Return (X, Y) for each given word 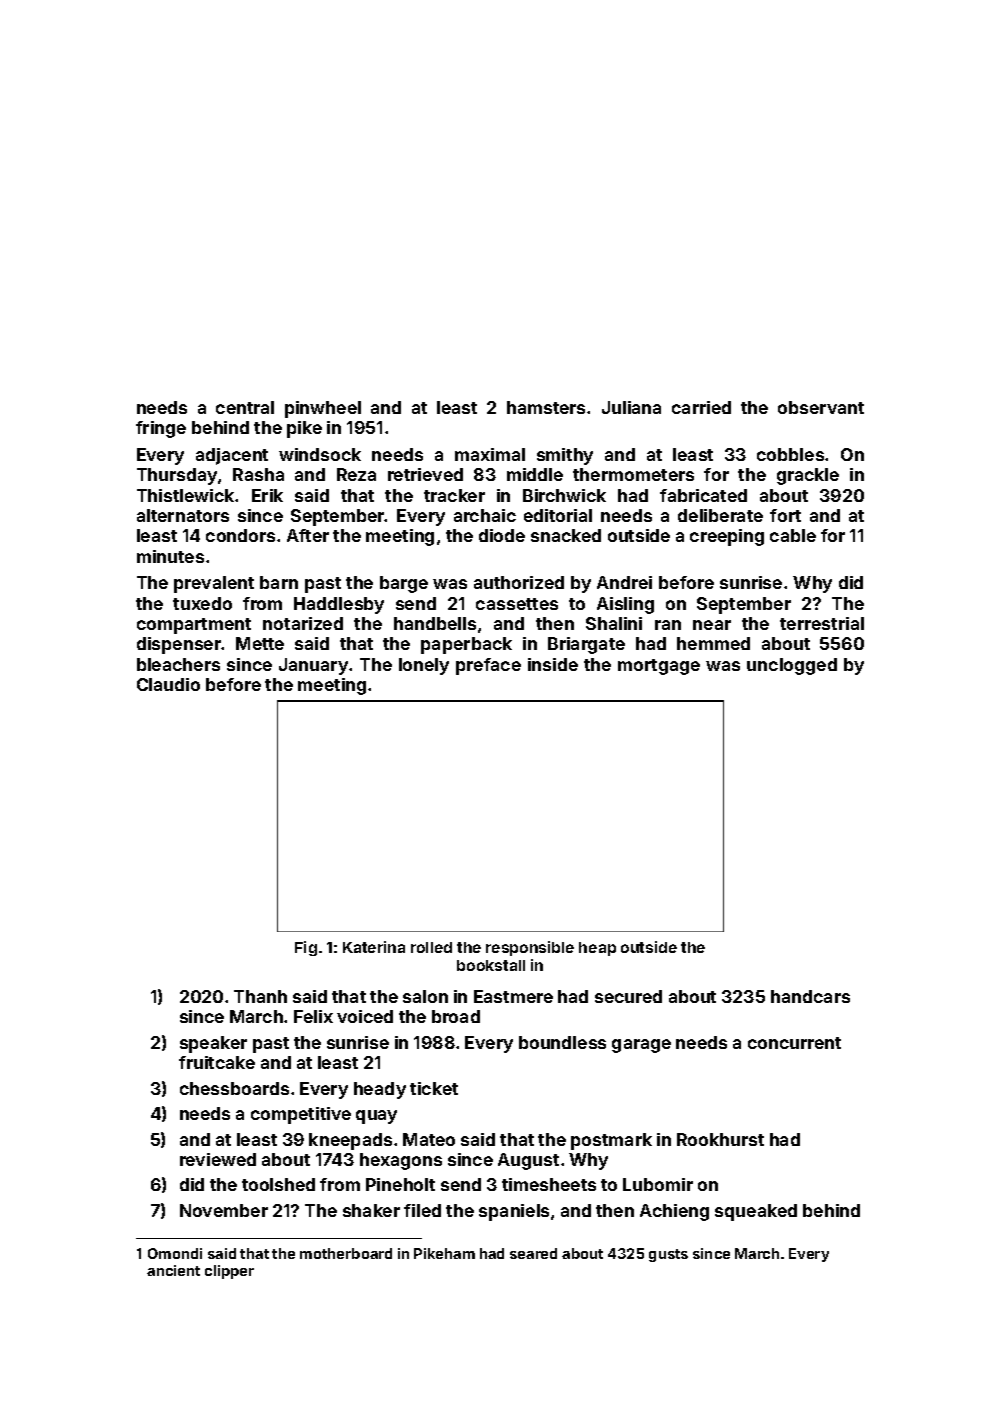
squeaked (756, 1212)
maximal (490, 454)
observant (821, 407)
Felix (313, 1016)
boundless (562, 1042)
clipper (229, 1272)
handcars (810, 996)
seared (533, 1253)
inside (553, 664)
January (313, 666)
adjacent (232, 456)
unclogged (792, 666)
